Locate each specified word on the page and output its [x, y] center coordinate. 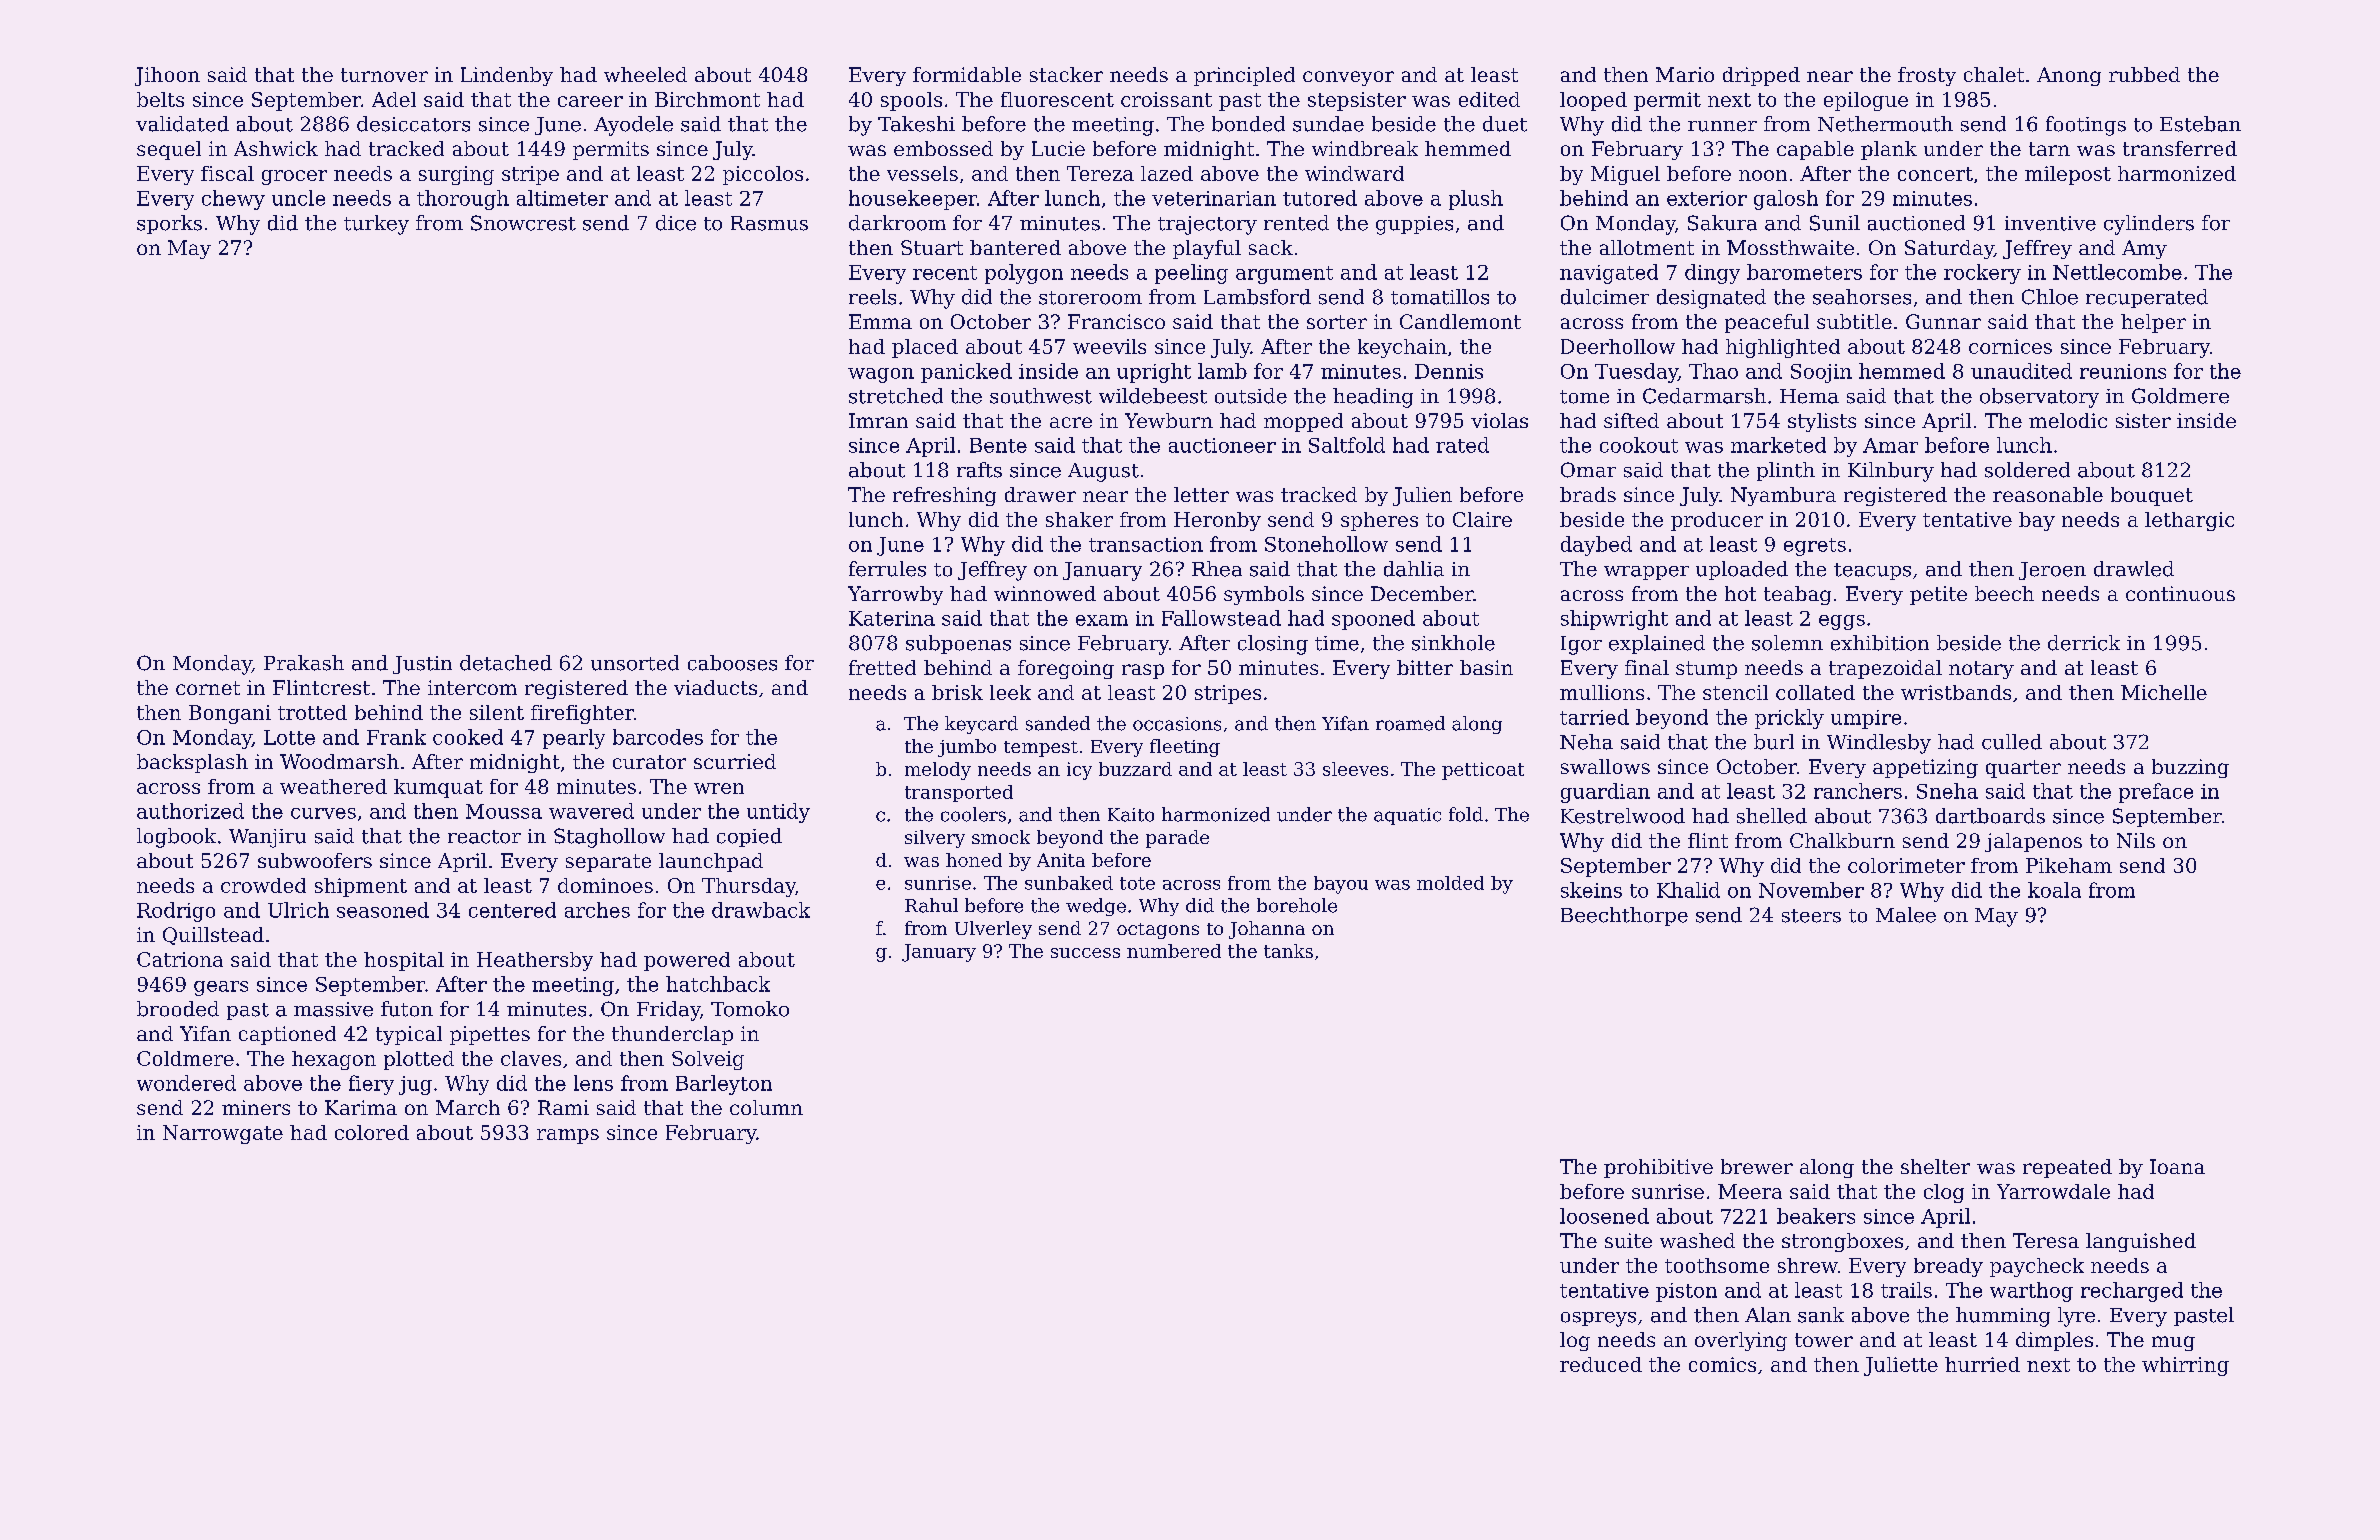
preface [2156, 793]
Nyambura [1783, 496]
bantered [1015, 247]
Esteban [2200, 124]
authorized [190, 811]
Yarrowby [895, 595]
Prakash [304, 663]
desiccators [413, 124]
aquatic [1407, 816]
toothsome [1717, 1265]
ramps [568, 1136]
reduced [1601, 1364]
